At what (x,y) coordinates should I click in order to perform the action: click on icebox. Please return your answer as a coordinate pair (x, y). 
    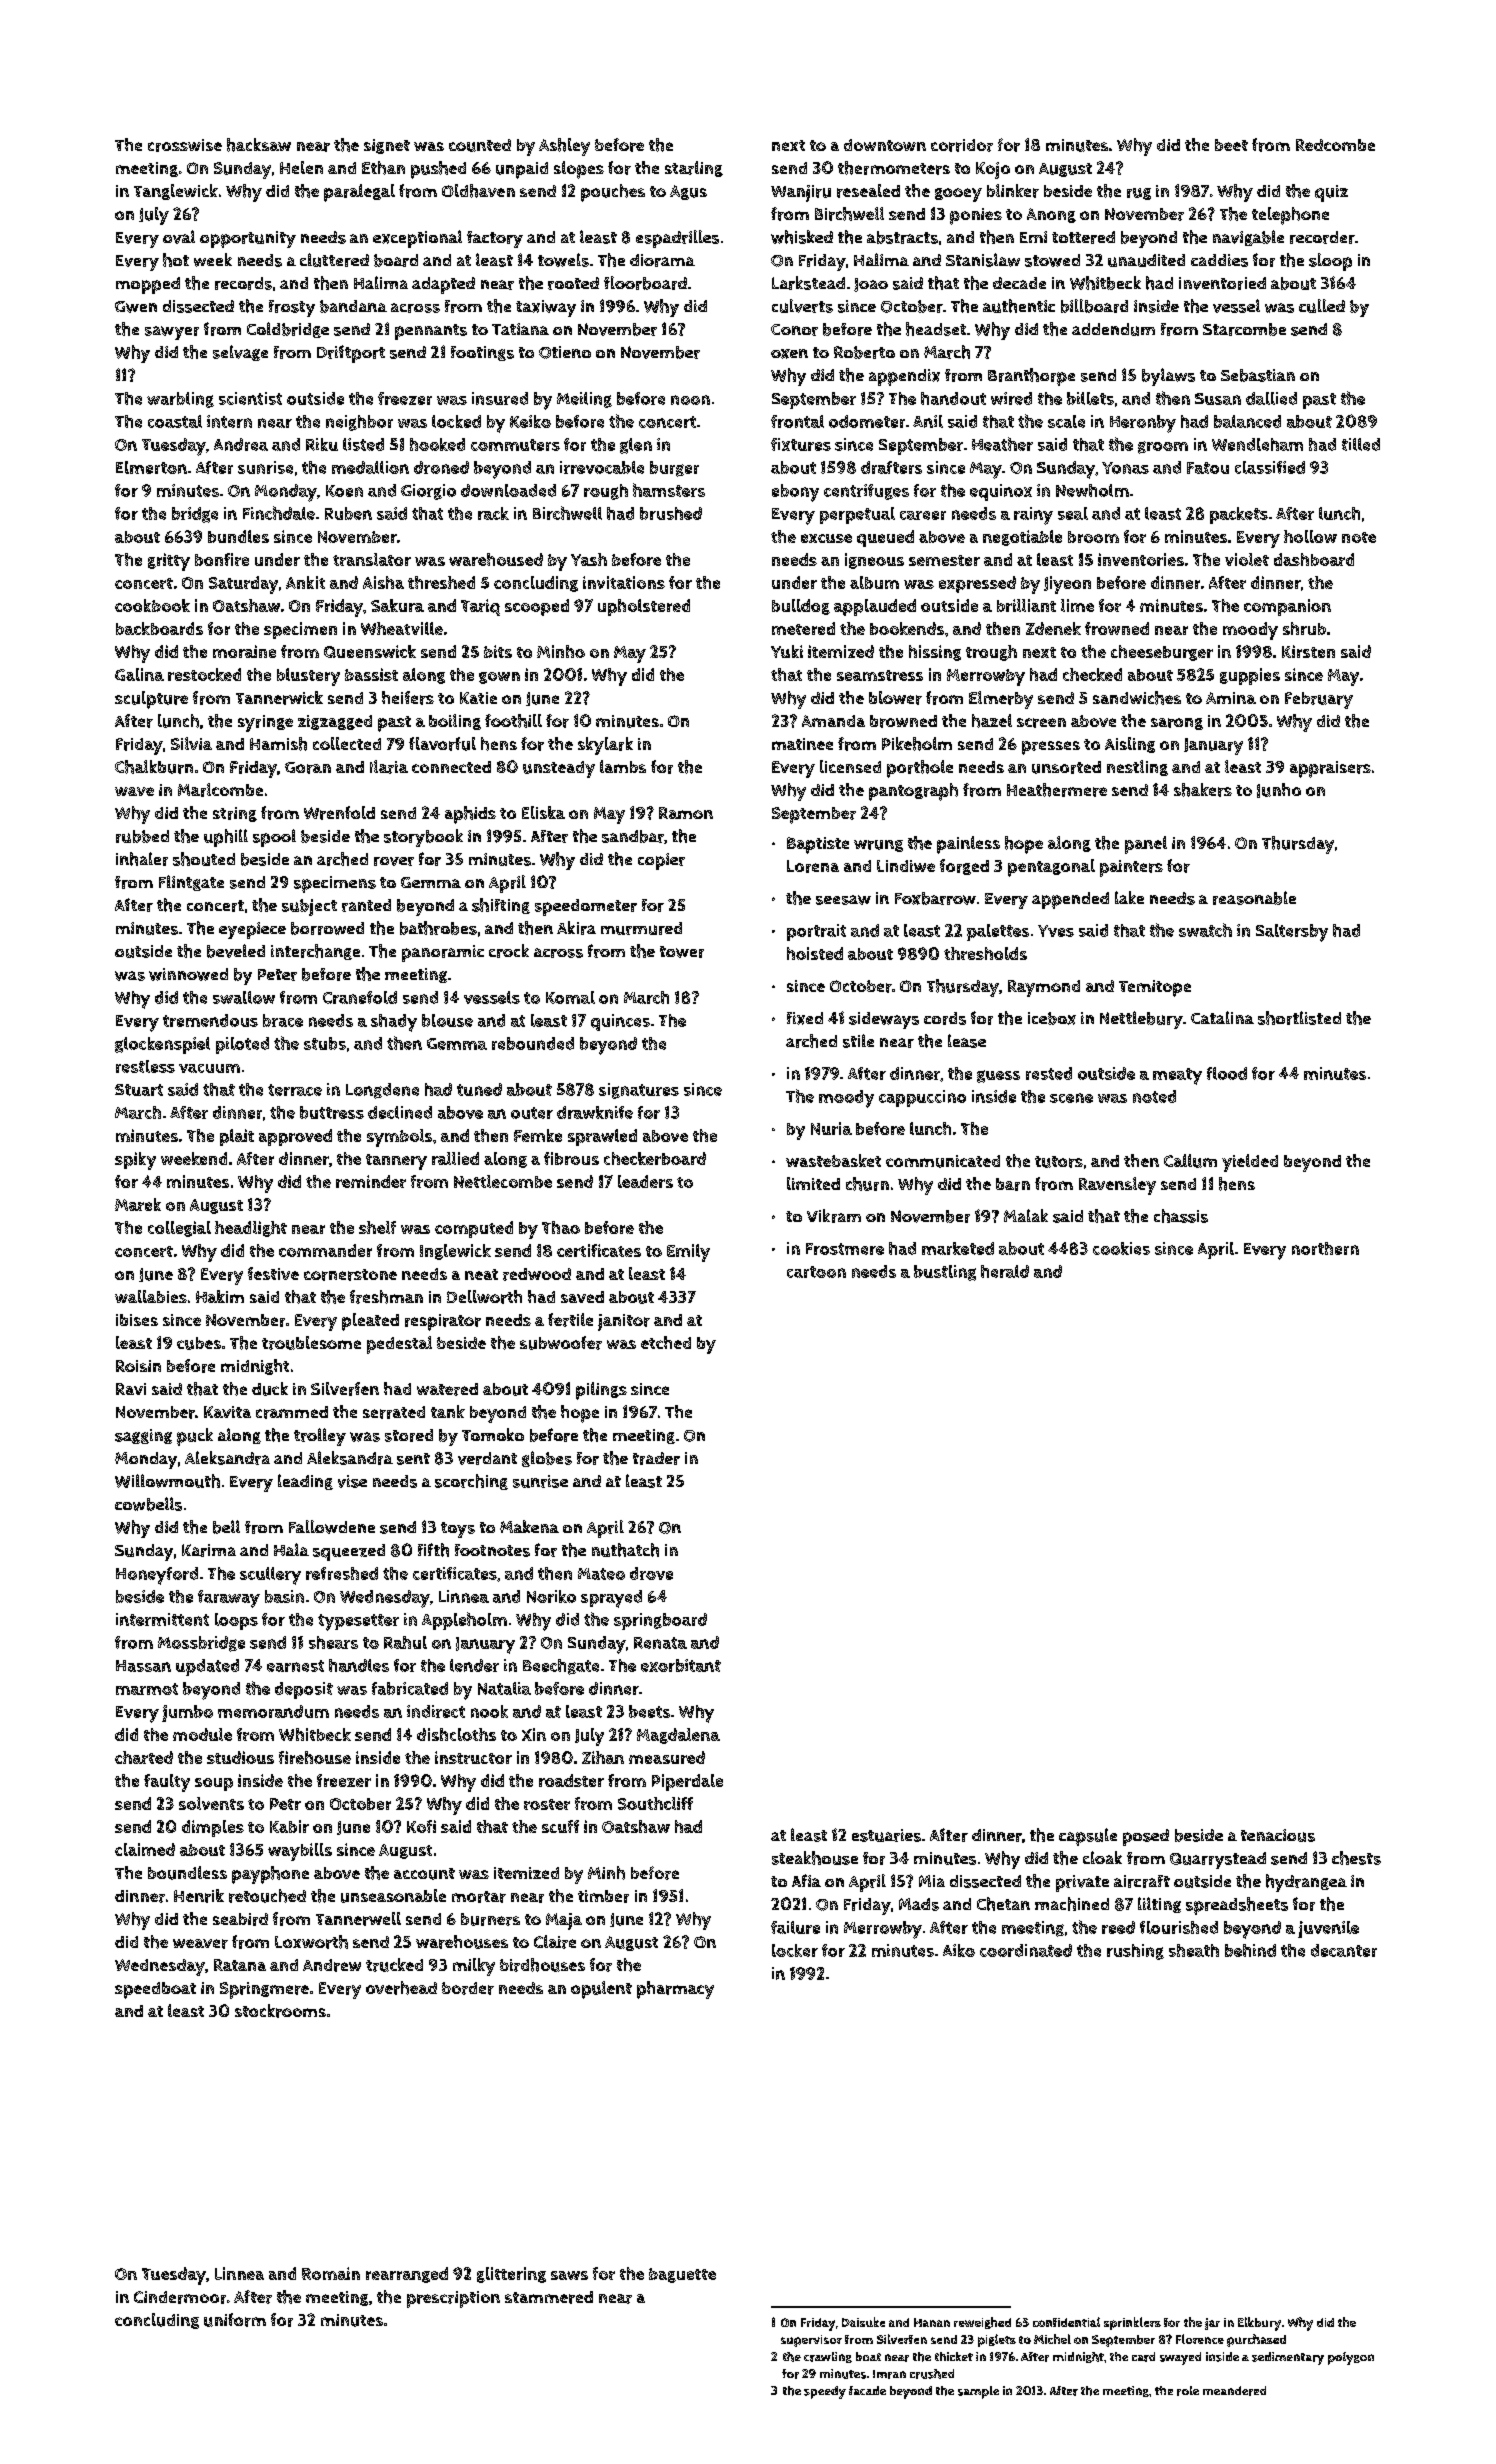
    Looking at the image, I should click on (1052, 1018).
